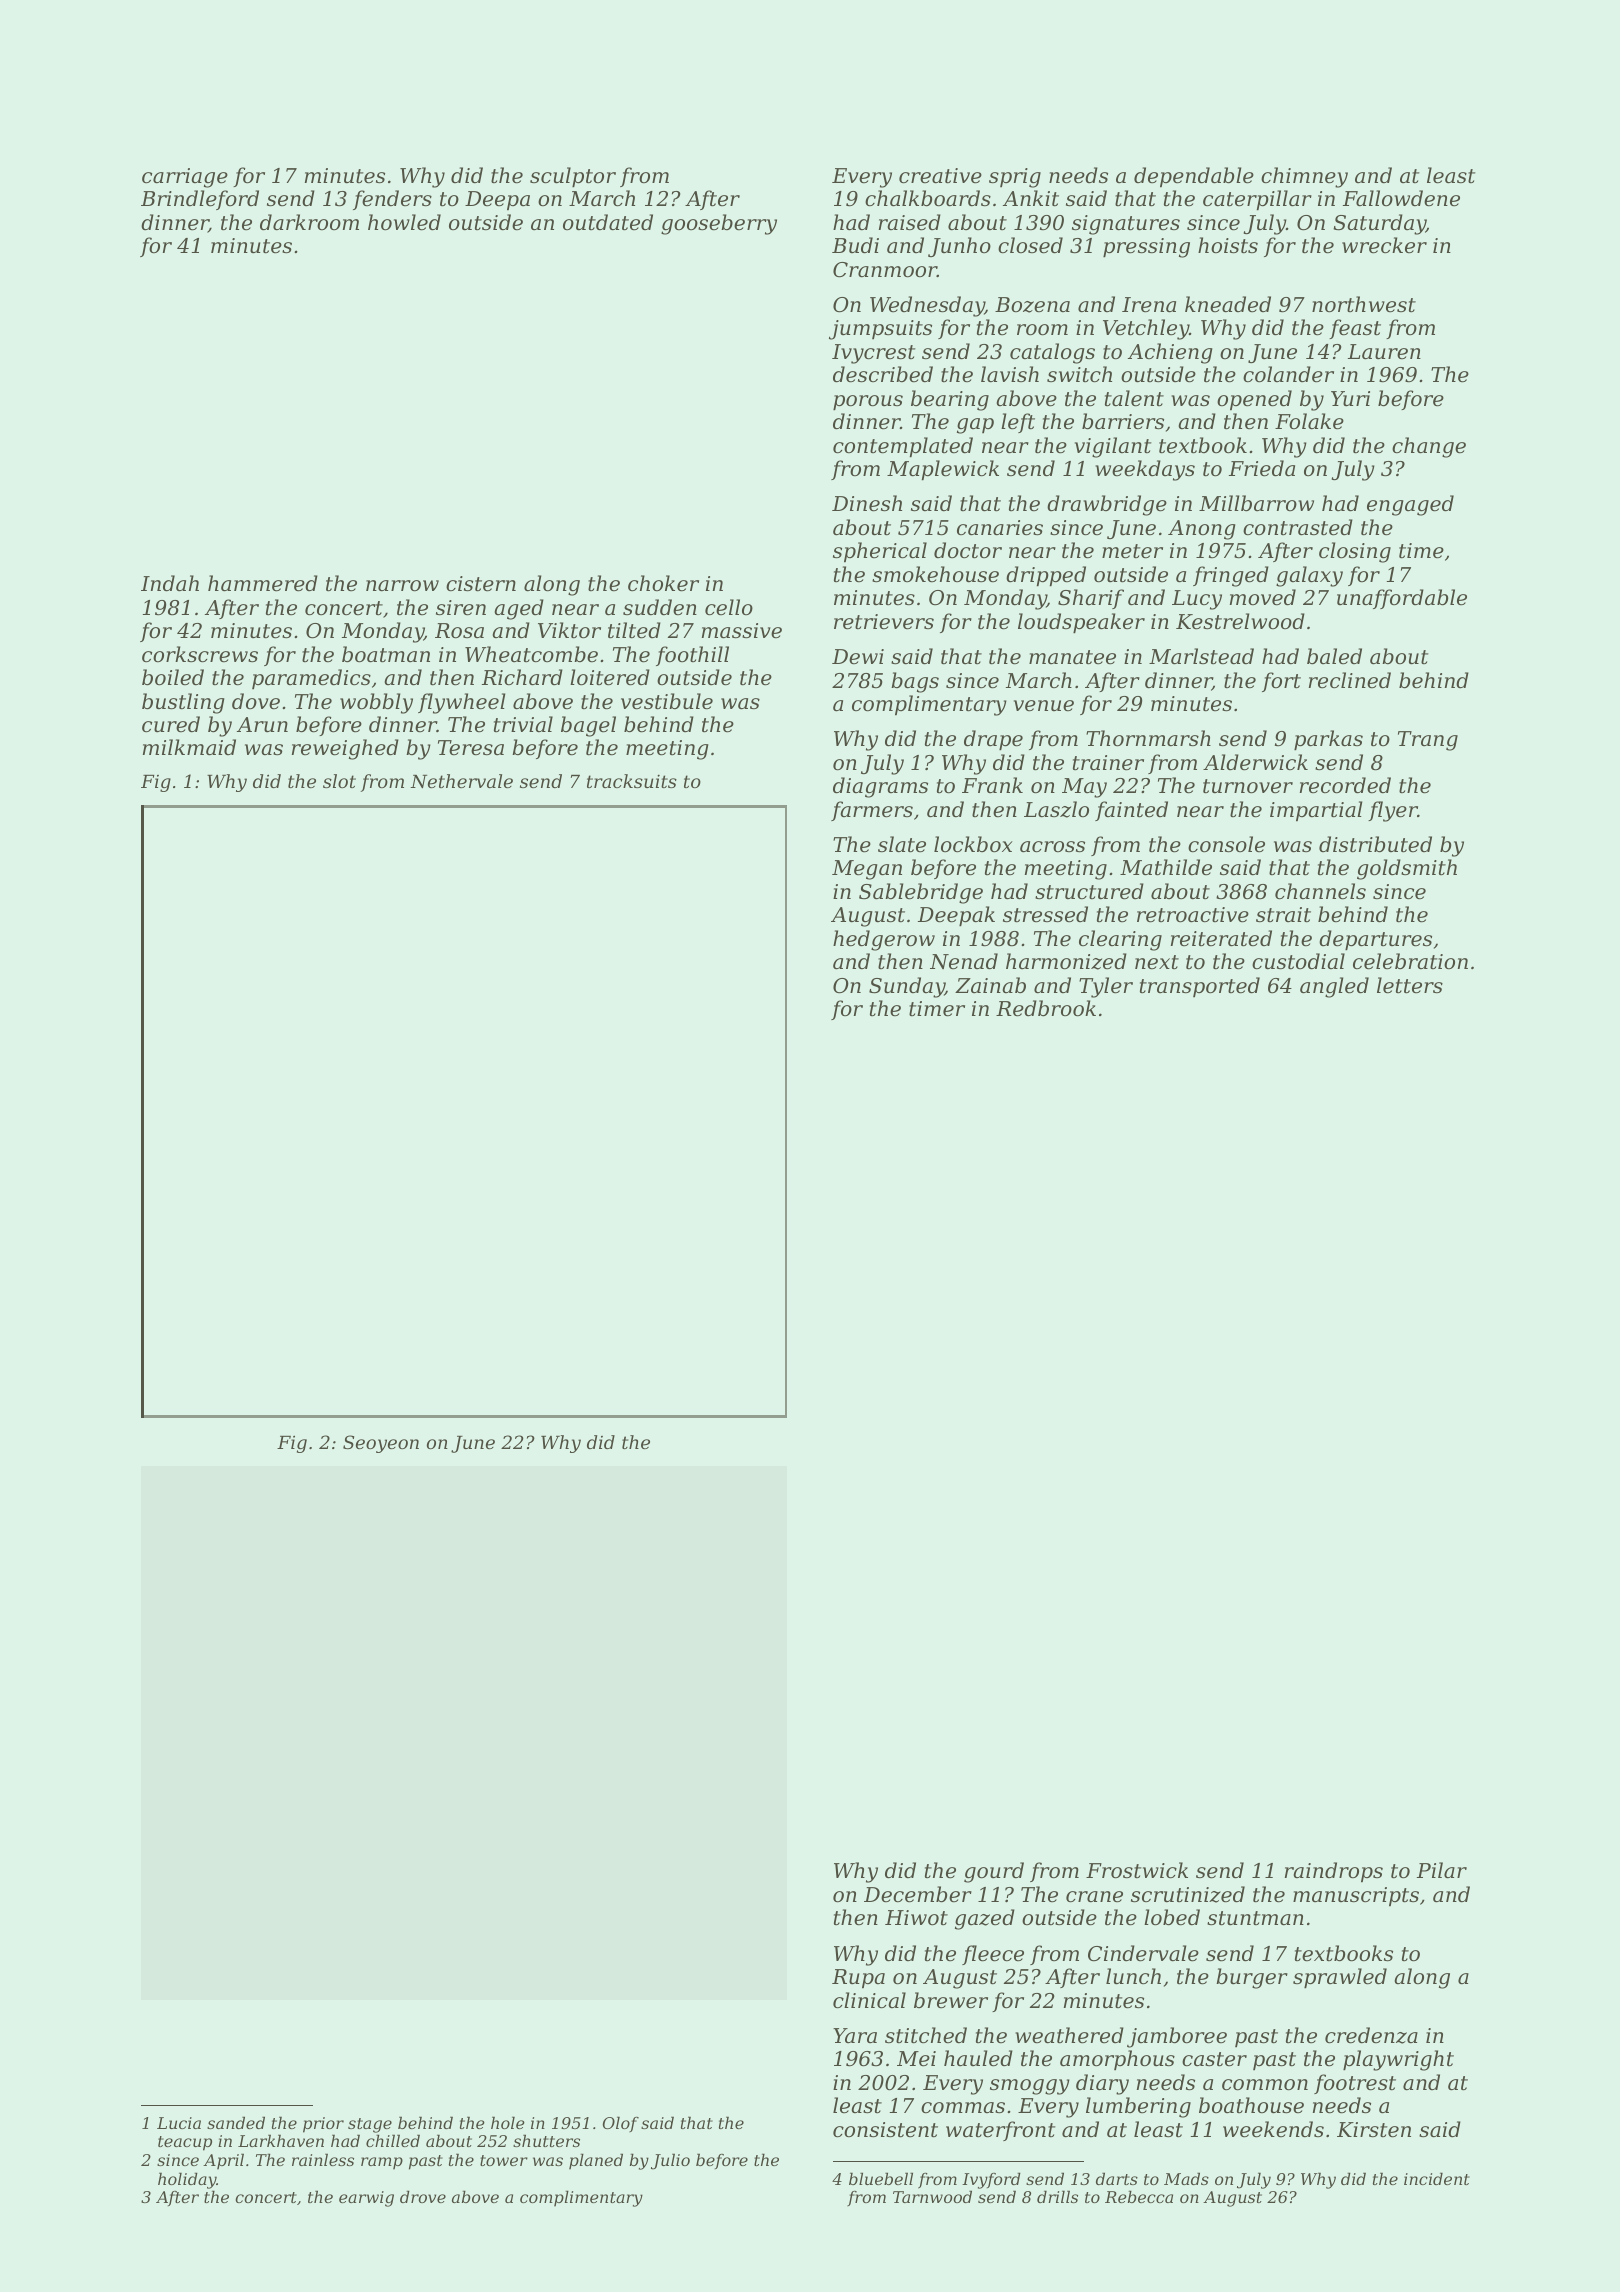 The width and height of the document is (1620, 2292). I want to click on caterpillar, so click(1257, 200).
